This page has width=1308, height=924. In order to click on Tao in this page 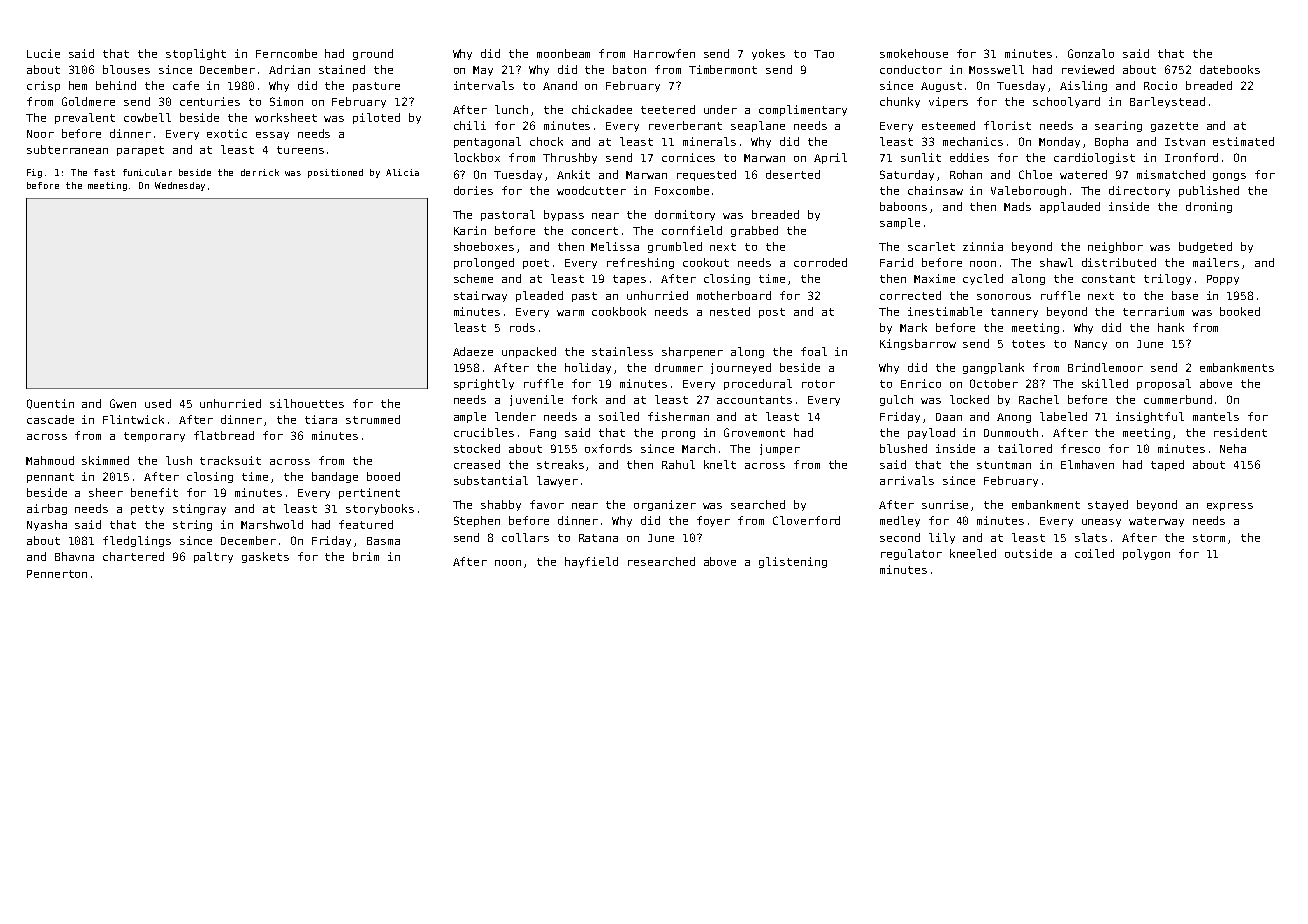, I will do `click(824, 54)`.
